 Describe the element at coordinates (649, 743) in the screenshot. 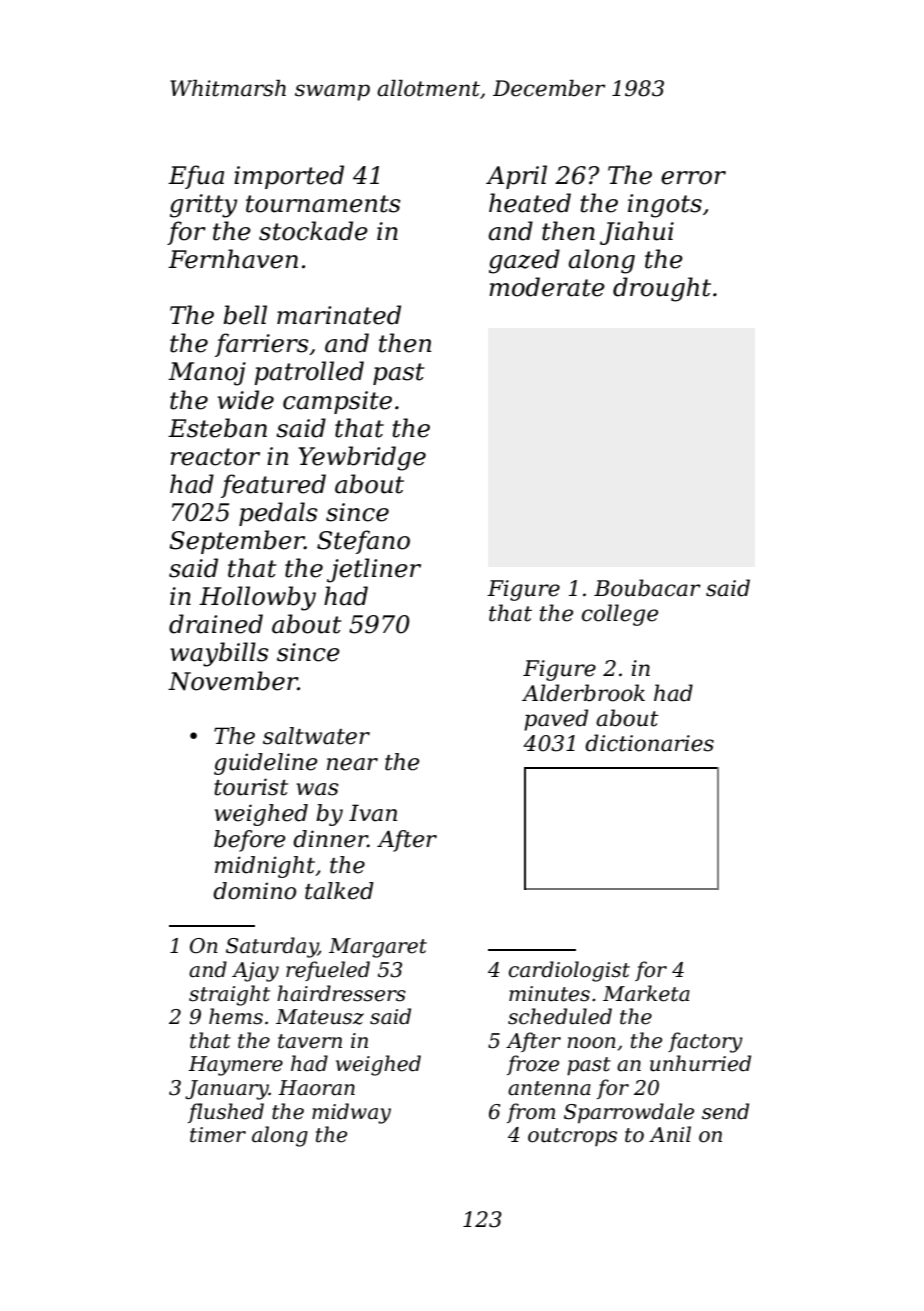

I see `dictionaries` at that location.
